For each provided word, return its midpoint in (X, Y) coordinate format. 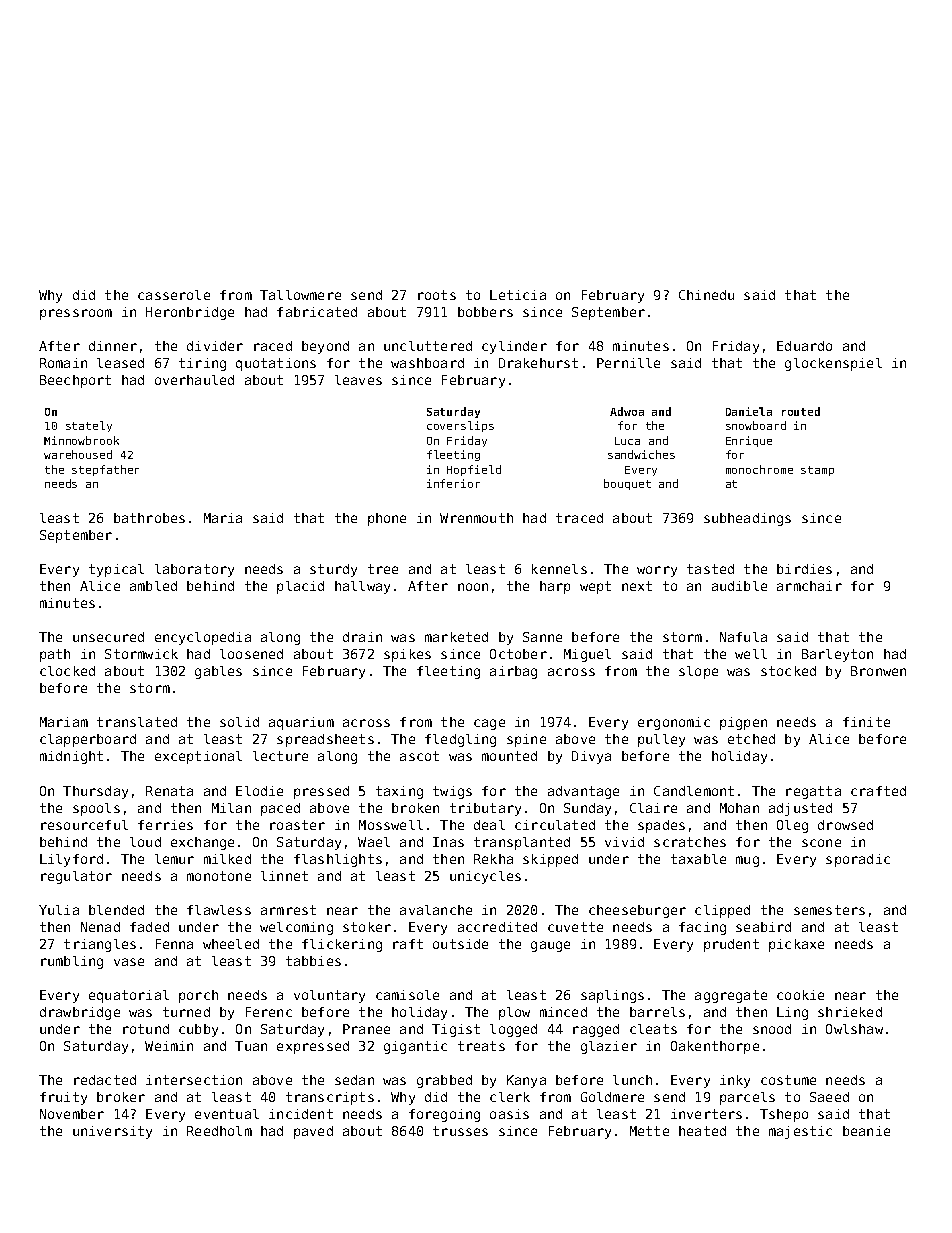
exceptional (198, 757)
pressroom (76, 314)
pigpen (743, 723)
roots (437, 295)
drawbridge (80, 1013)
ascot (419, 756)
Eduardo (804, 346)
